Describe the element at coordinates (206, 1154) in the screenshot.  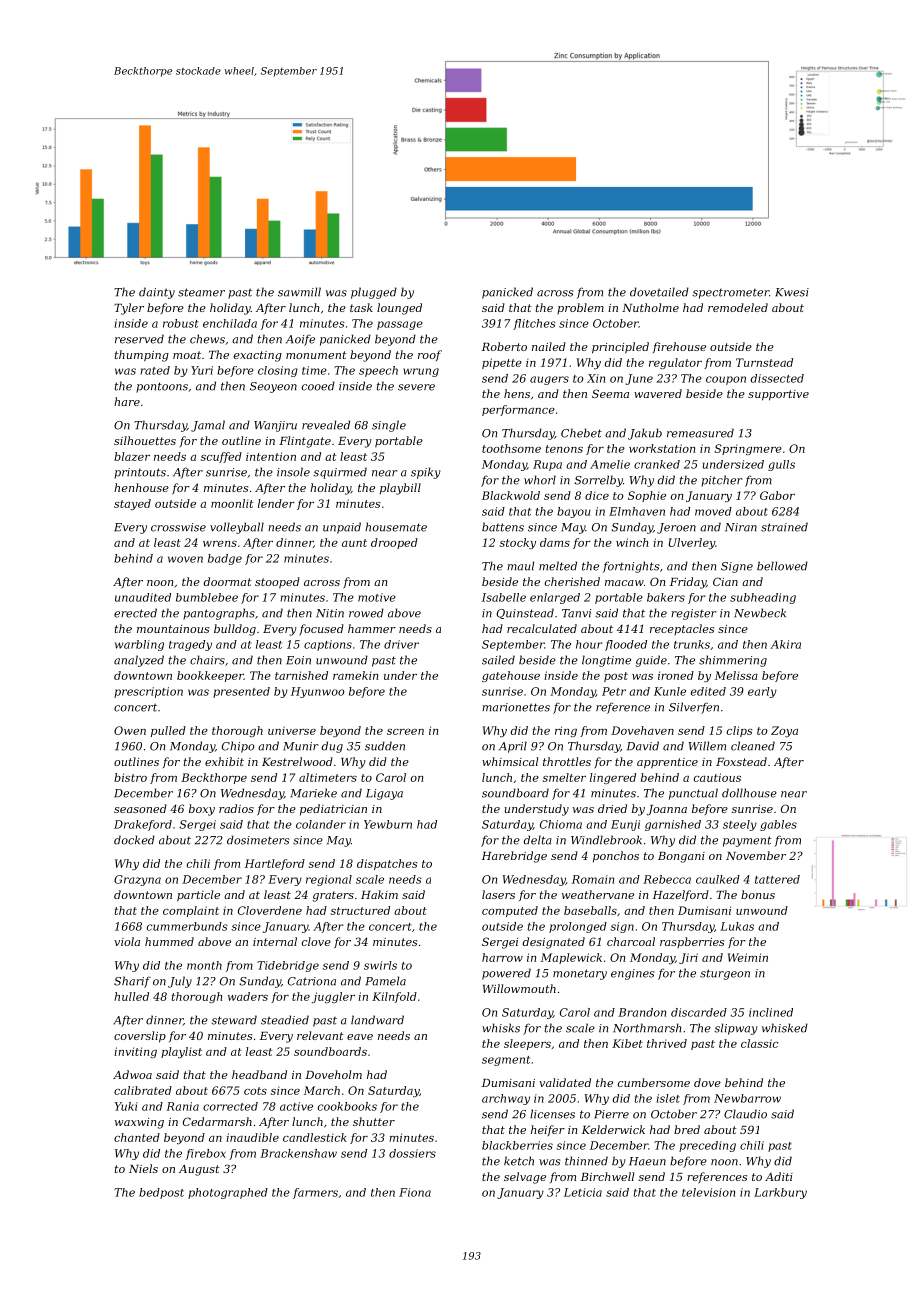
I see `firebox` at that location.
